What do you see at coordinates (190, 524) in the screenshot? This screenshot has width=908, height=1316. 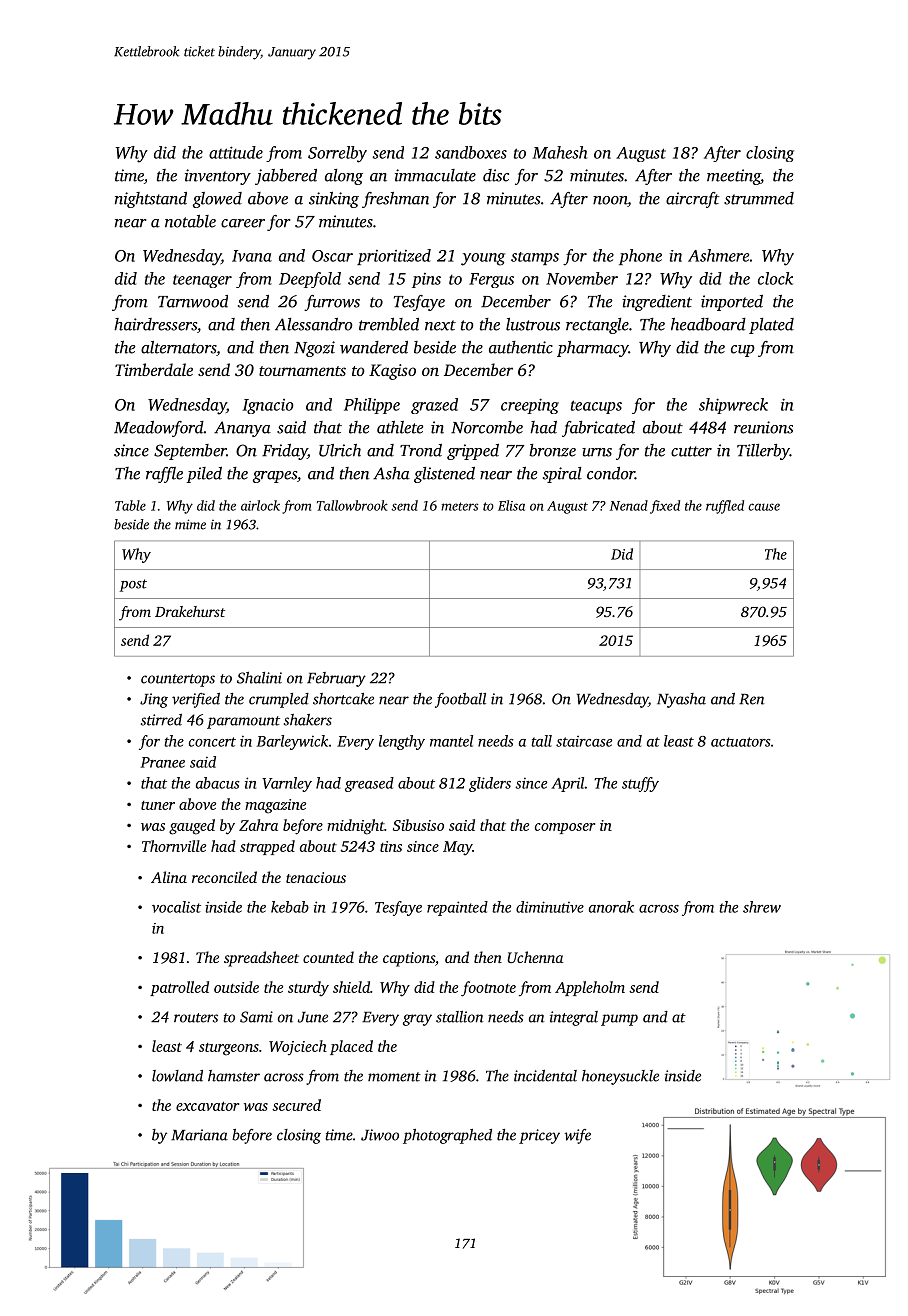 I see `mime` at bounding box center [190, 524].
